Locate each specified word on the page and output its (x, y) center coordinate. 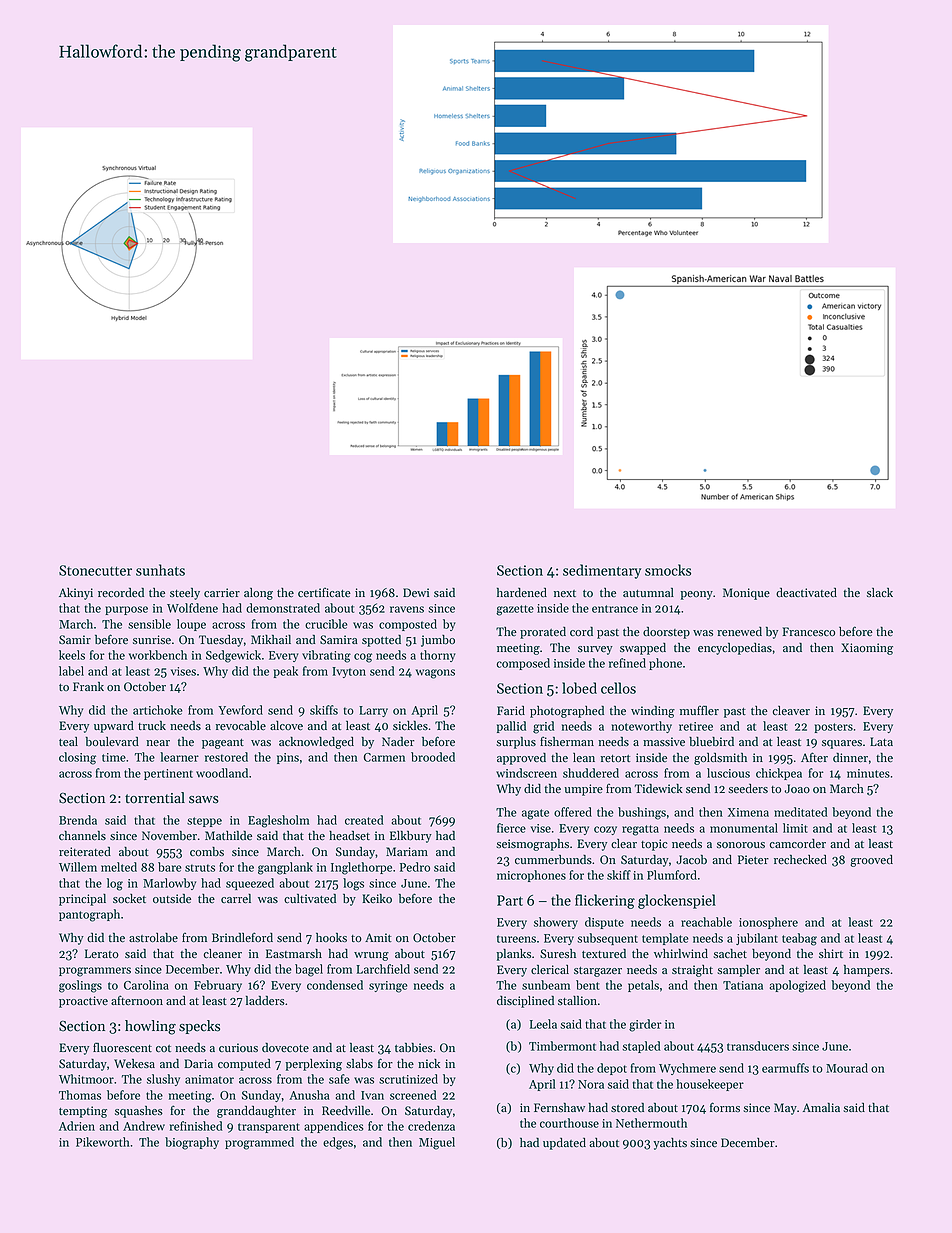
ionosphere (768, 923)
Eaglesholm (278, 821)
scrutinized (408, 1079)
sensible (149, 624)
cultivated (310, 899)
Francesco (809, 632)
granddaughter (256, 1112)
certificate (324, 593)
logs (353, 884)
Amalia (821, 1107)
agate (535, 814)
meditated (800, 812)
